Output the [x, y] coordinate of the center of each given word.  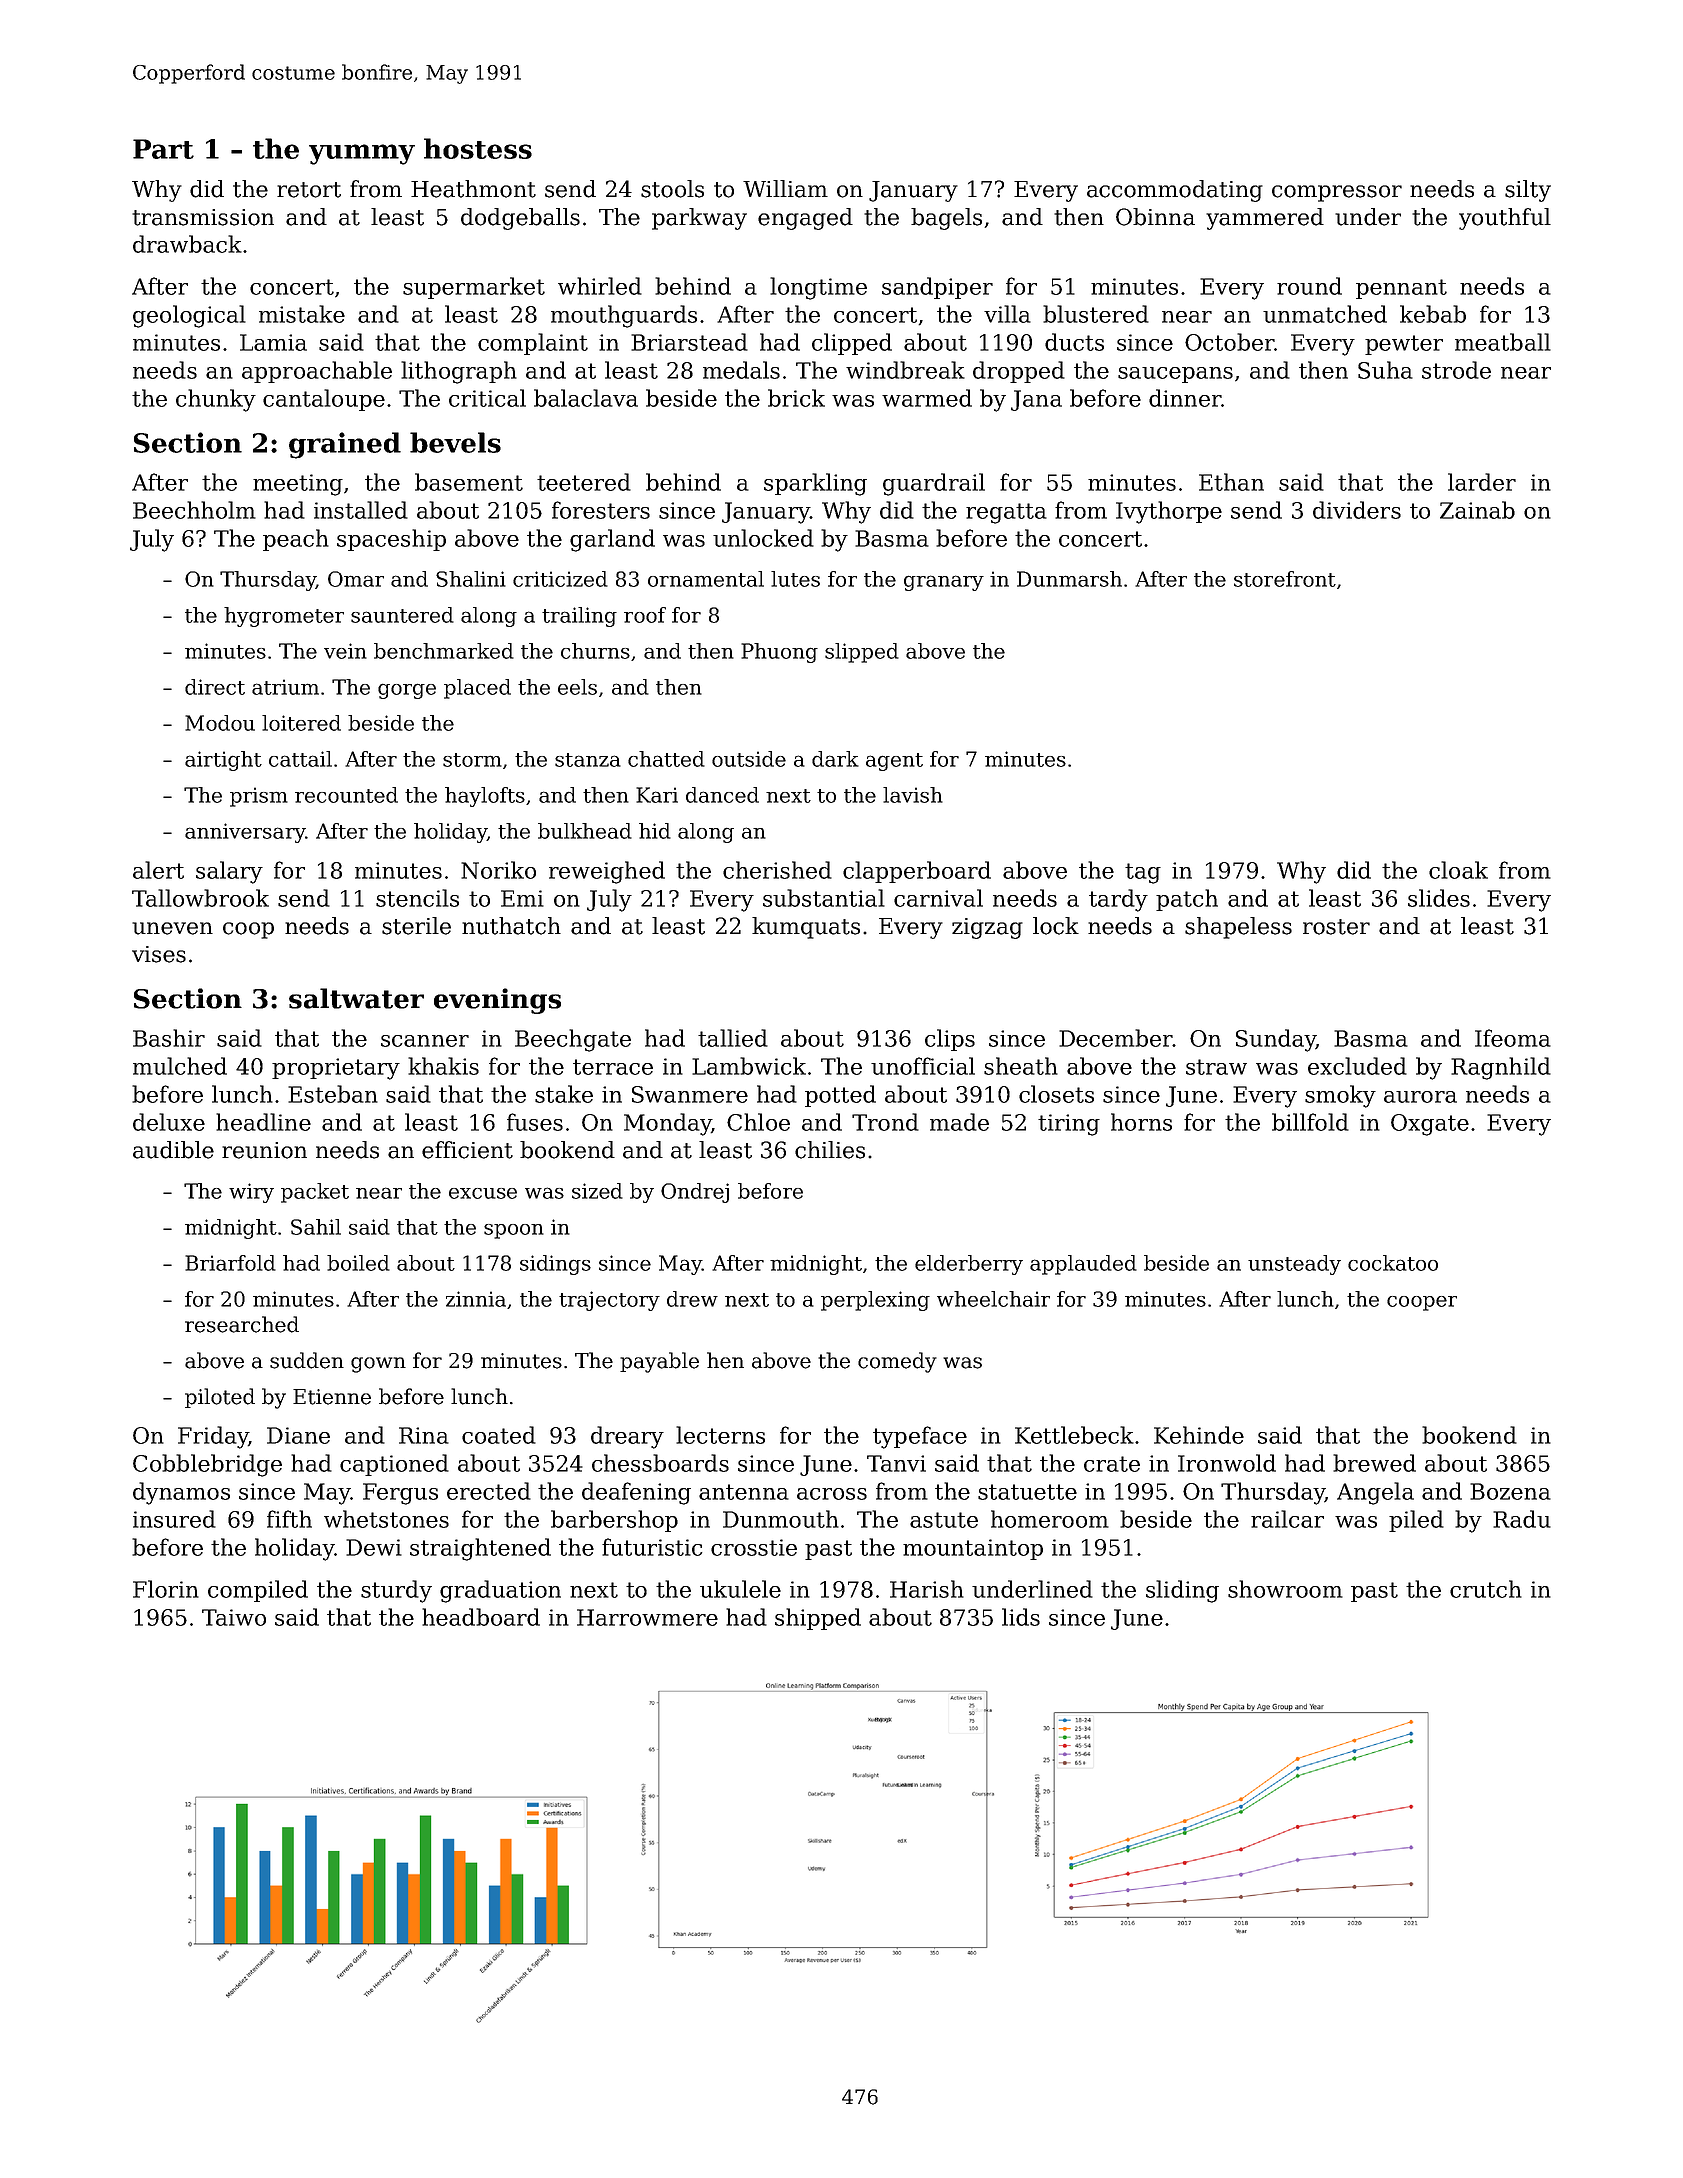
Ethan [1231, 482]
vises [159, 954]
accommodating [1175, 191]
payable [659, 1362]
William [785, 189]
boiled [358, 1263]
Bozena [1510, 1491]
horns [1141, 1122]
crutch [1486, 1589]
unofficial [923, 1066]
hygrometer [284, 617]
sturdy [396, 1591]
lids [1021, 1617]
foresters [601, 510]
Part [163, 149]
